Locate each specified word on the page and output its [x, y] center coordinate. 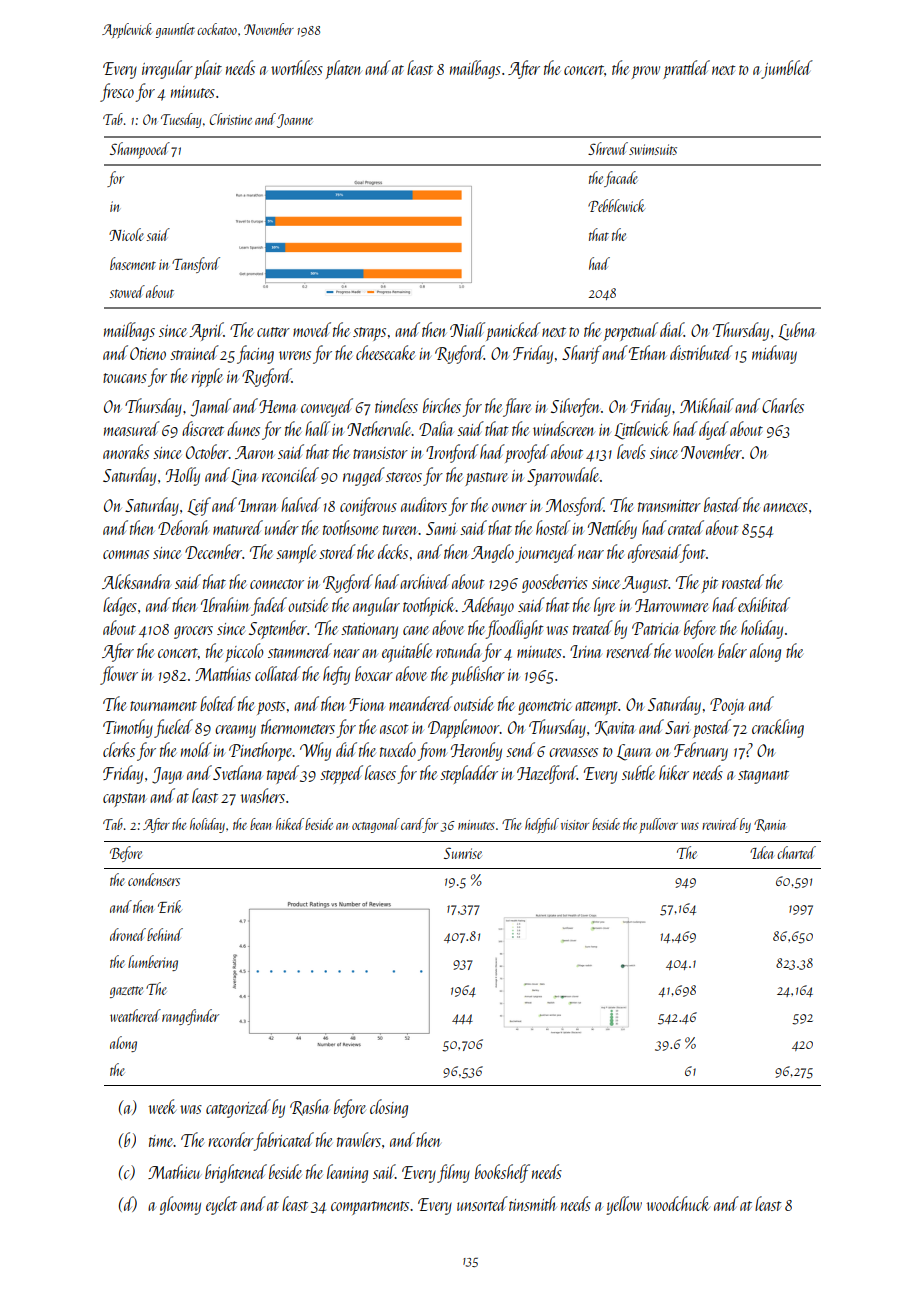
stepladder [469, 774]
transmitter [669, 506]
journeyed [545, 553]
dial [672, 329]
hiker [674, 772]
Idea [761, 852]
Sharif [581, 354]
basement [133, 263]
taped [283, 774]
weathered [135, 1015]
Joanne [295, 121]
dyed [714, 430]
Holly [183, 476]
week [162, 1106]
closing [389, 1108]
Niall [467, 329]
